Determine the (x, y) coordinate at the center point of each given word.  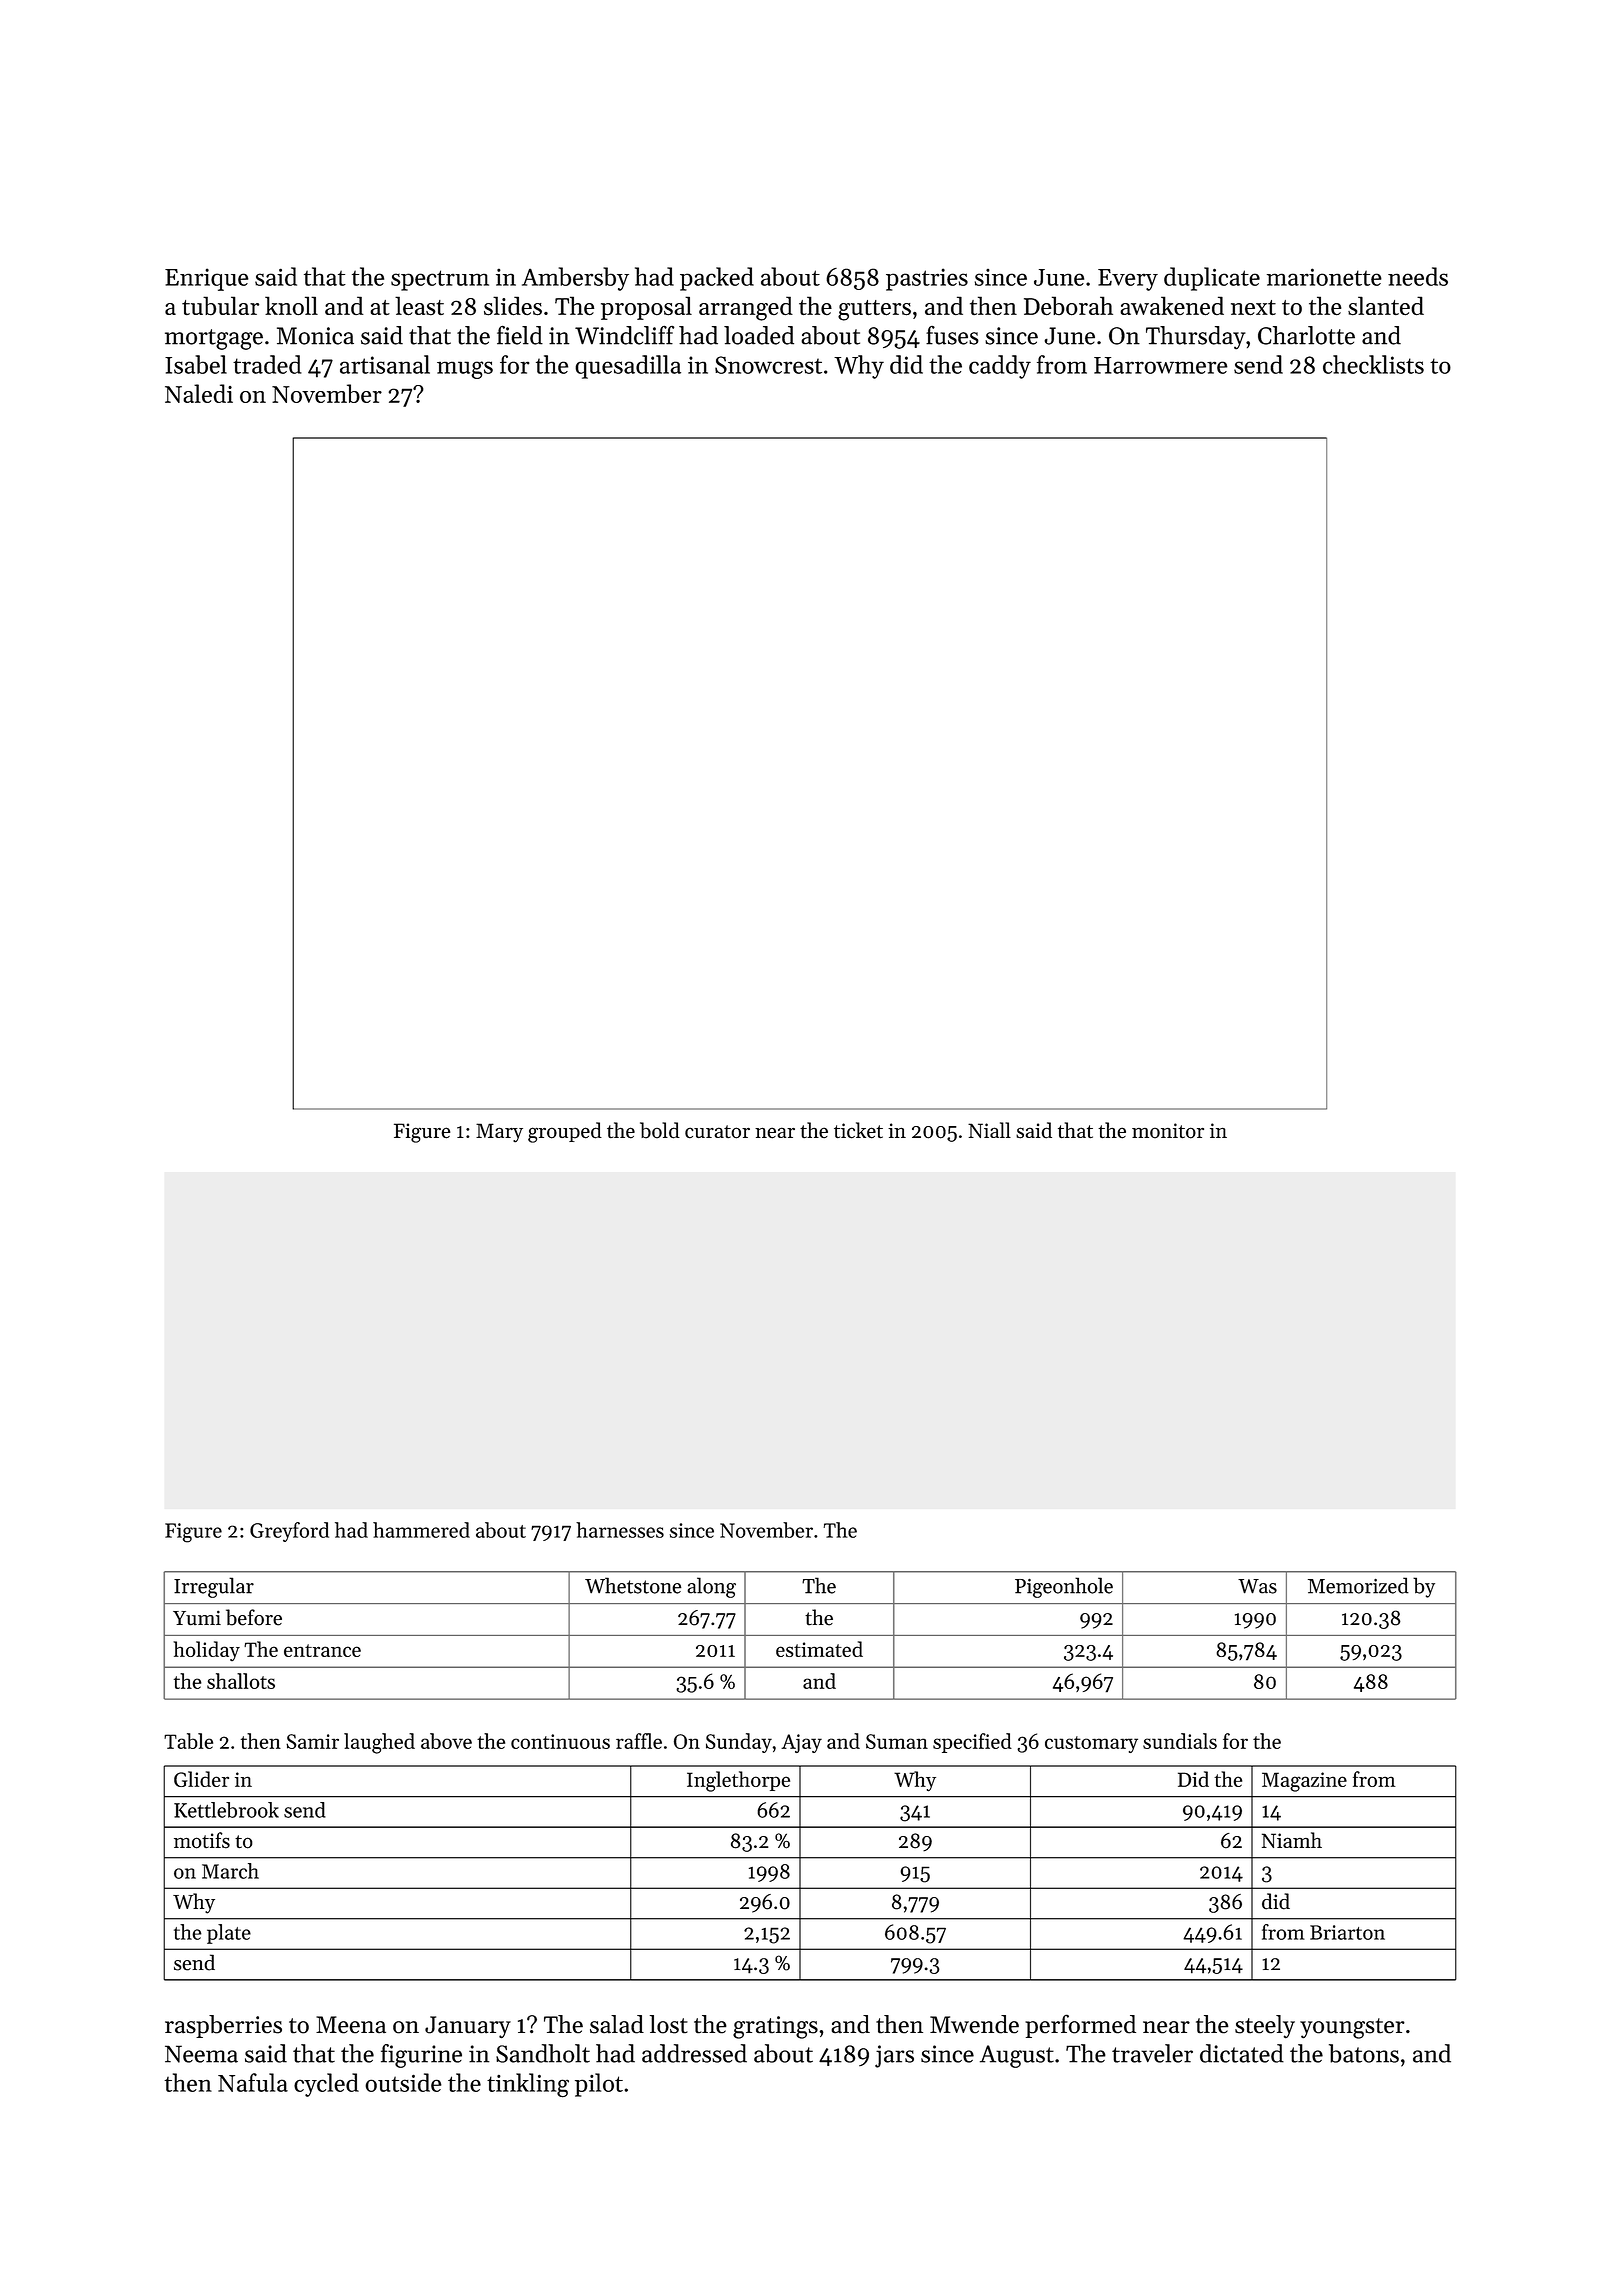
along (711, 1587)
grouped (565, 1132)
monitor (1168, 1131)
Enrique (207, 279)
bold (660, 1130)
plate (229, 1934)
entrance (322, 1650)
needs (1418, 276)
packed (717, 279)
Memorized (1358, 1585)
